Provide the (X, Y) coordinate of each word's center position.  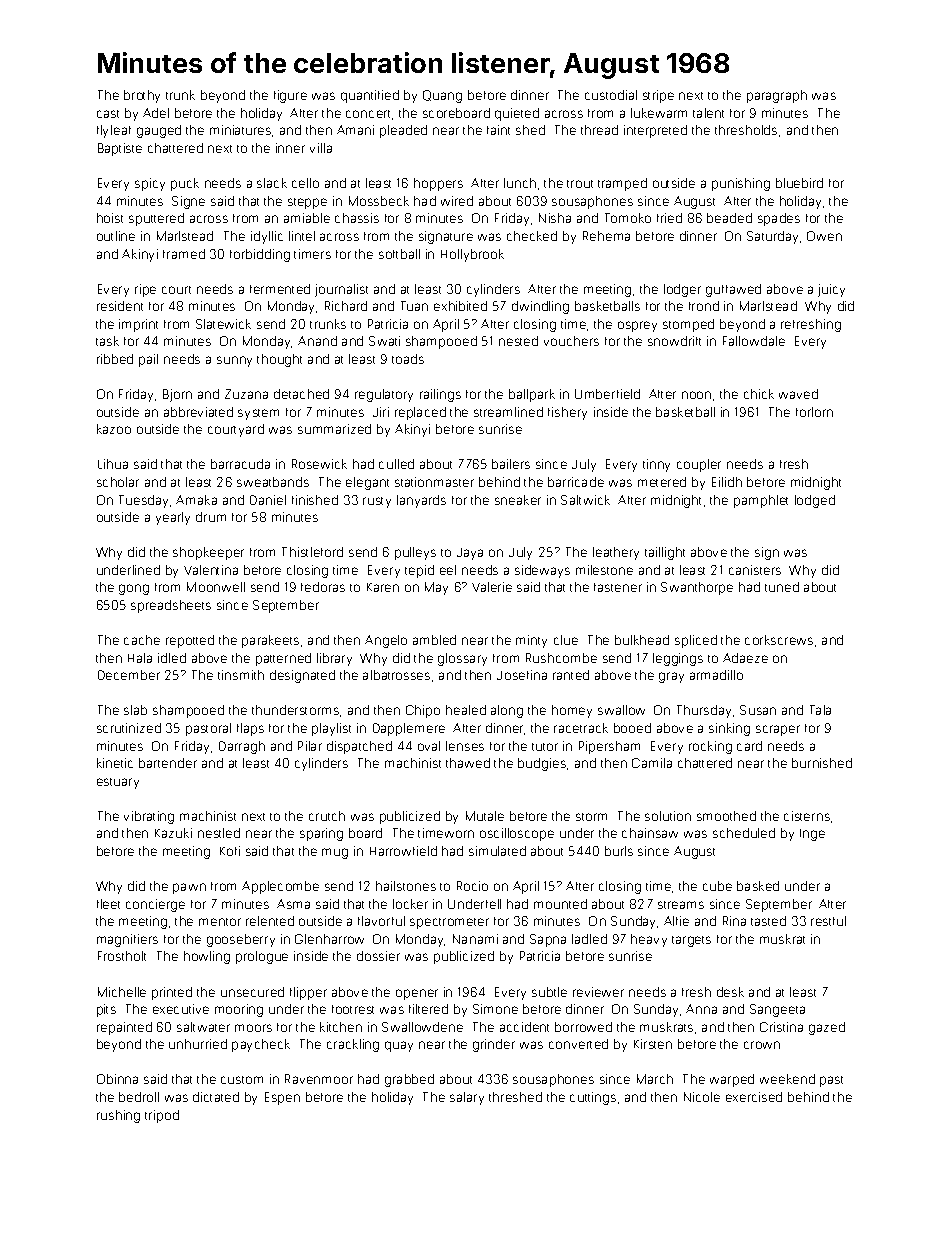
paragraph (777, 96)
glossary (462, 659)
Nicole (702, 1097)
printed (172, 993)
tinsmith (241, 675)
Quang (442, 96)
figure (290, 96)
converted (578, 1044)
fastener (618, 587)
